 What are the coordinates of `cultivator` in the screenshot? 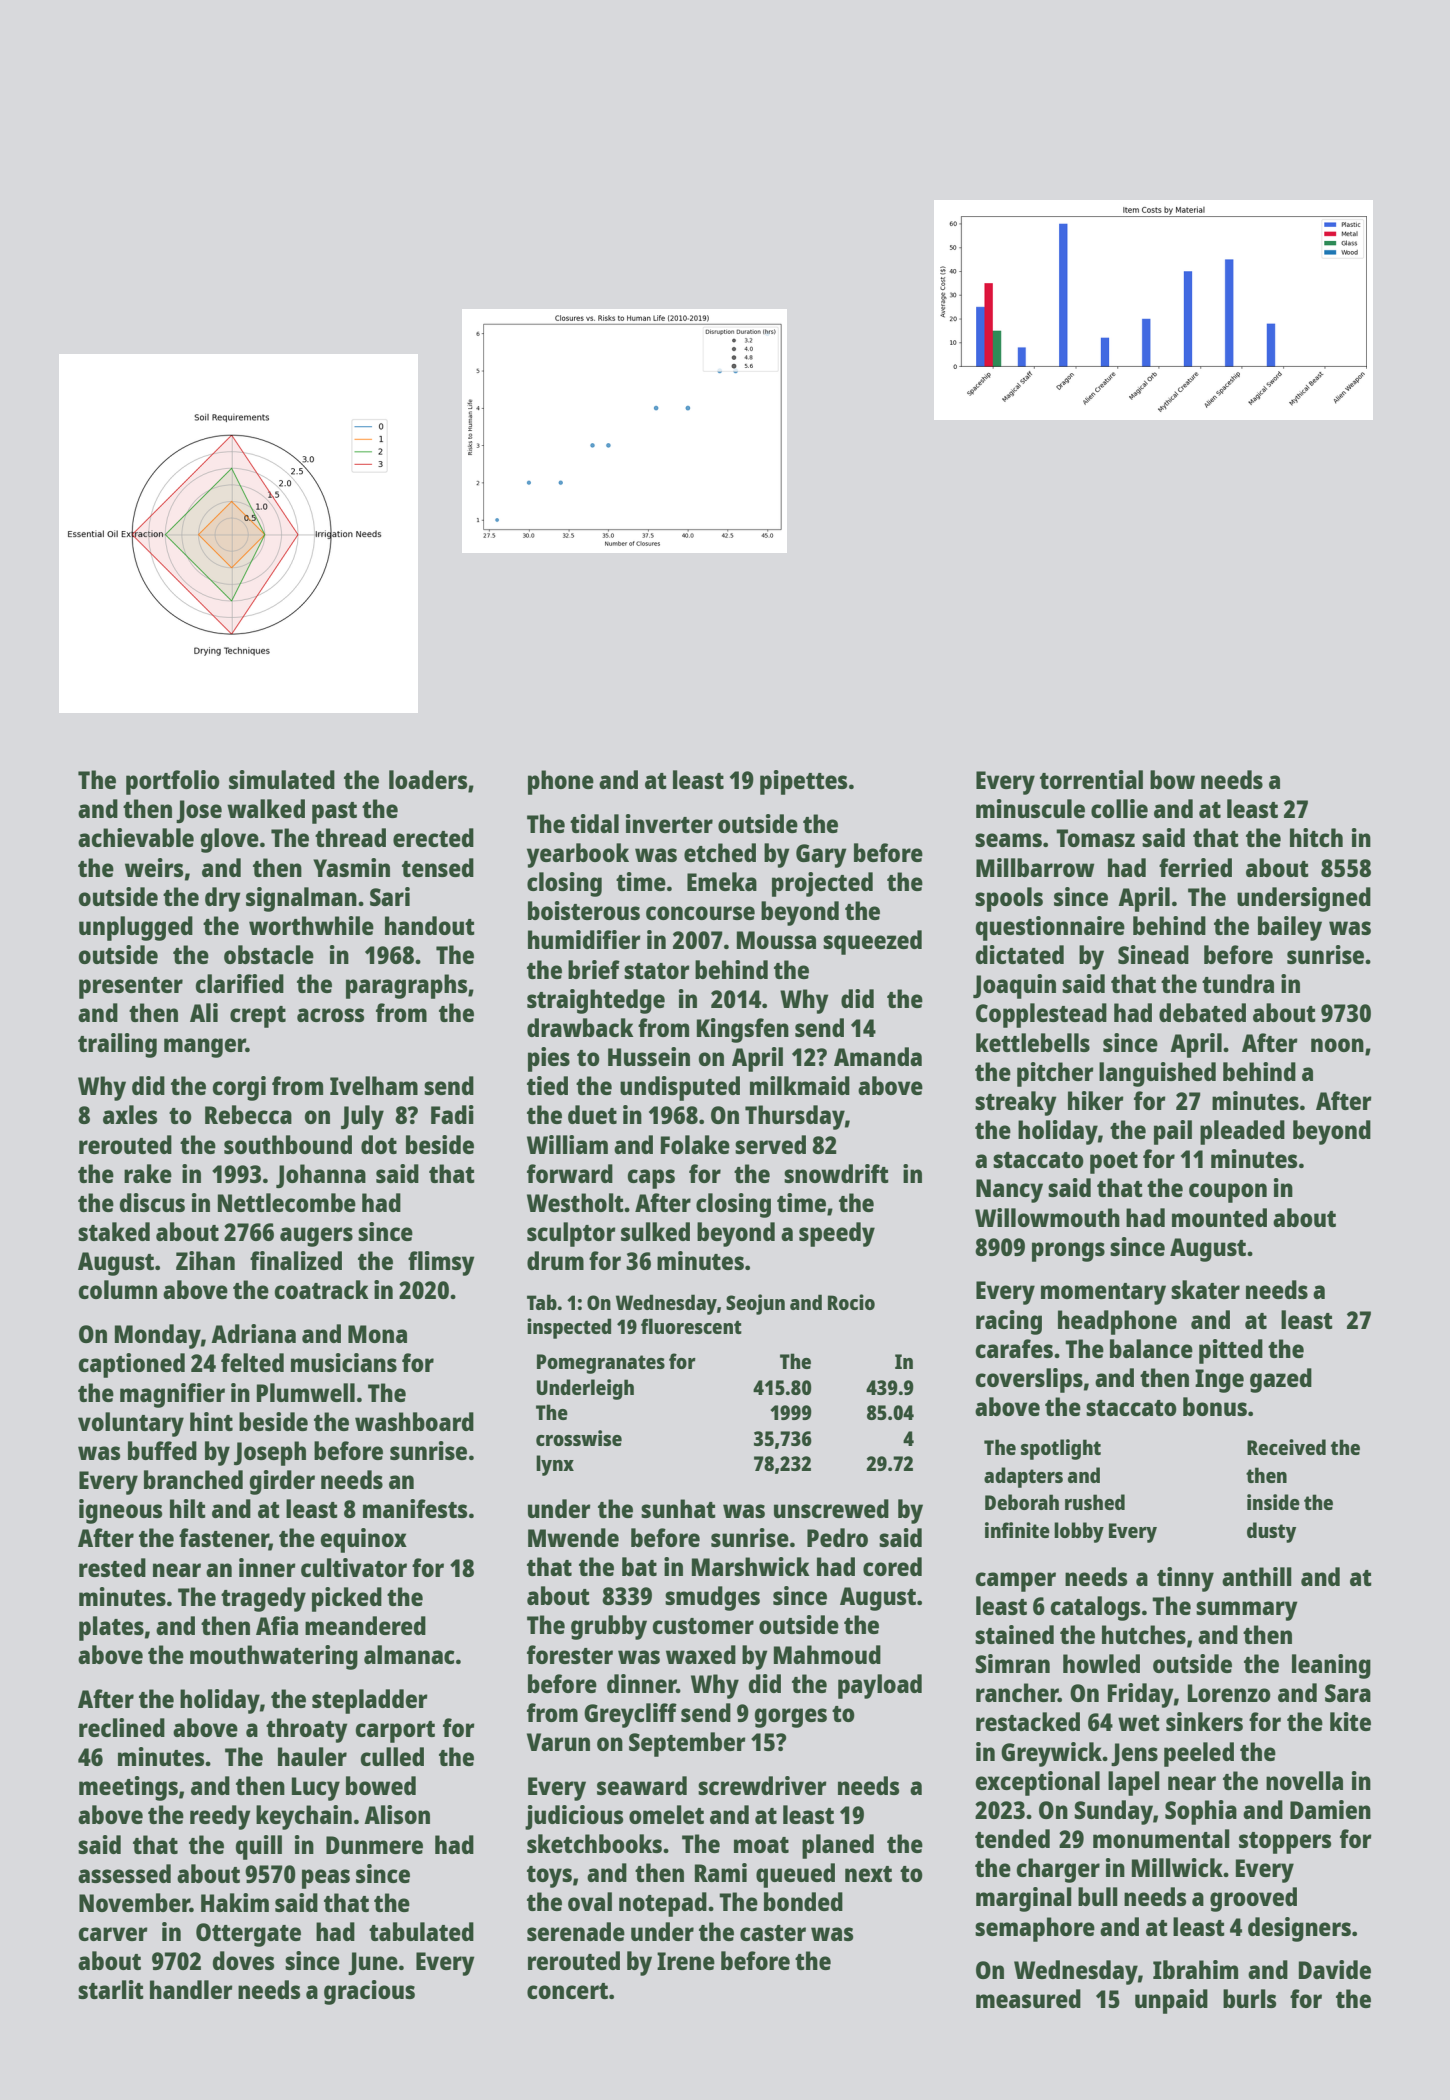 It's located at (354, 1567).
